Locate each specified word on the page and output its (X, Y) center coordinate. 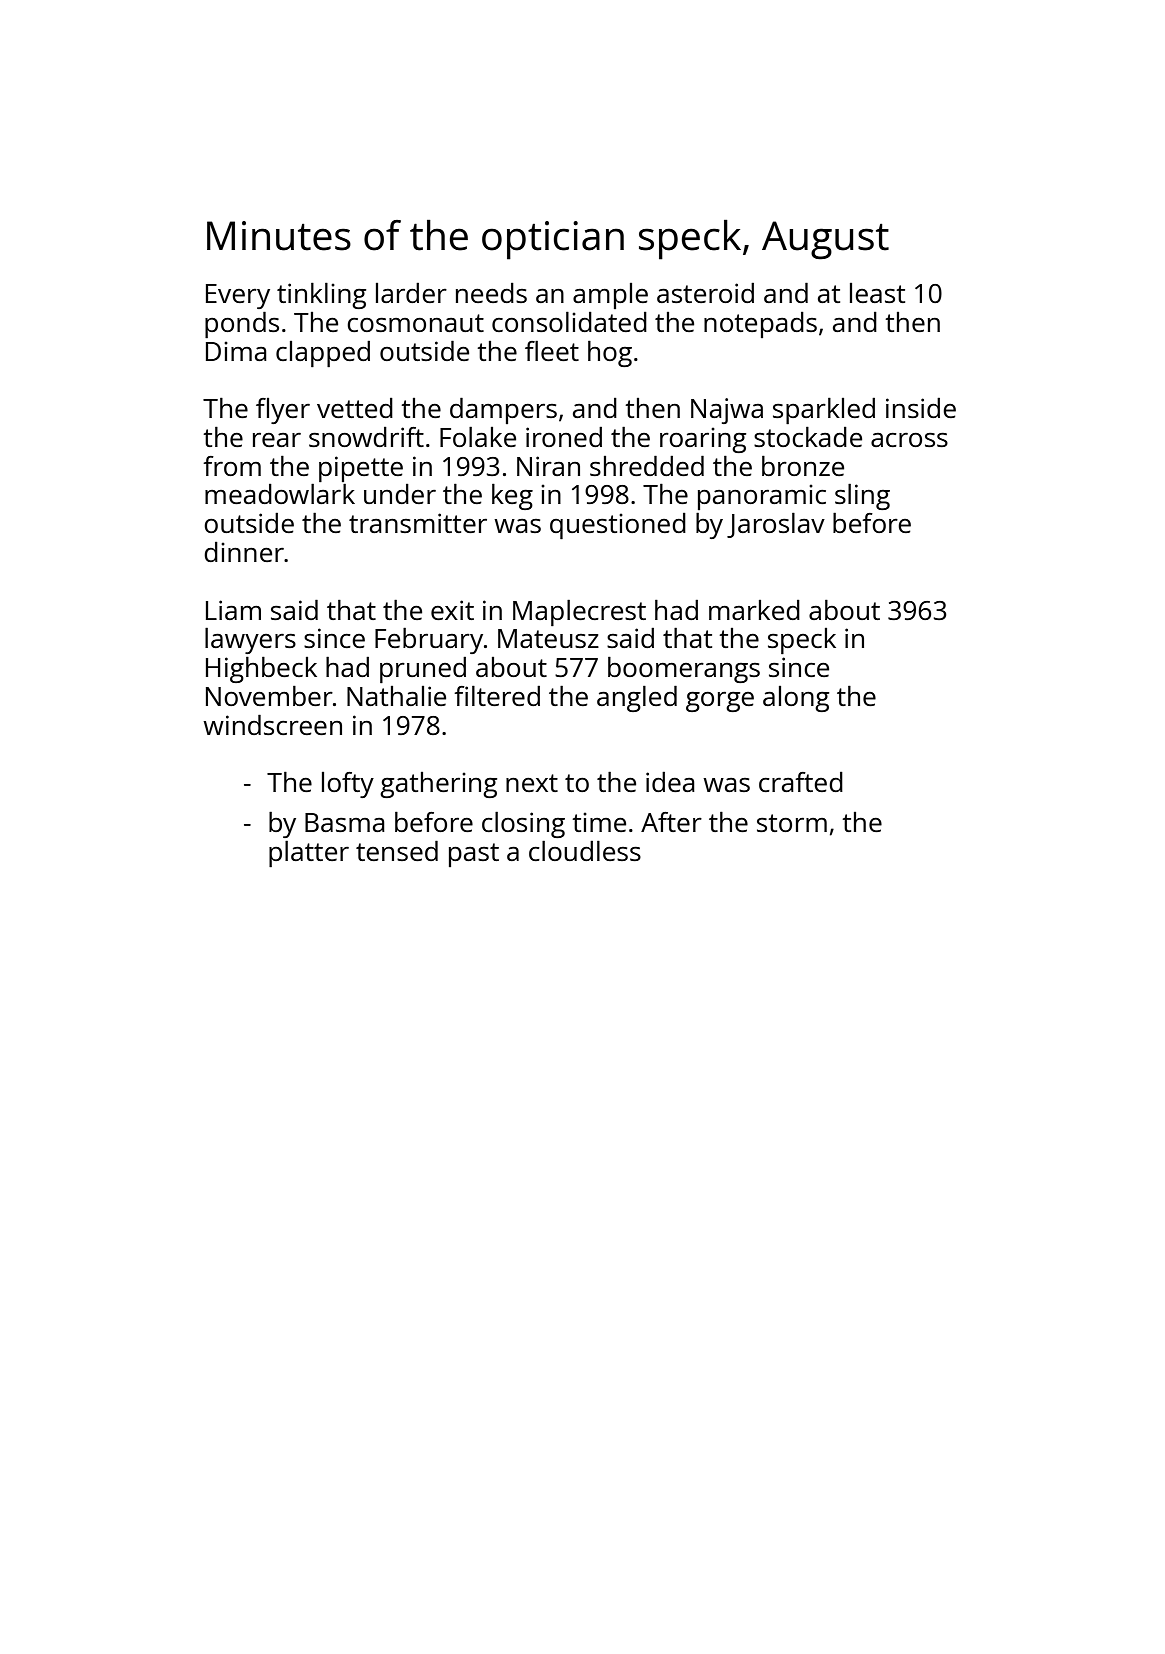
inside (921, 408)
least (877, 293)
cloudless (585, 851)
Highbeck (261, 670)
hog (610, 354)
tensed (397, 851)
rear (277, 440)
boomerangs (684, 670)
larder (411, 293)
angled (637, 699)
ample (610, 296)
